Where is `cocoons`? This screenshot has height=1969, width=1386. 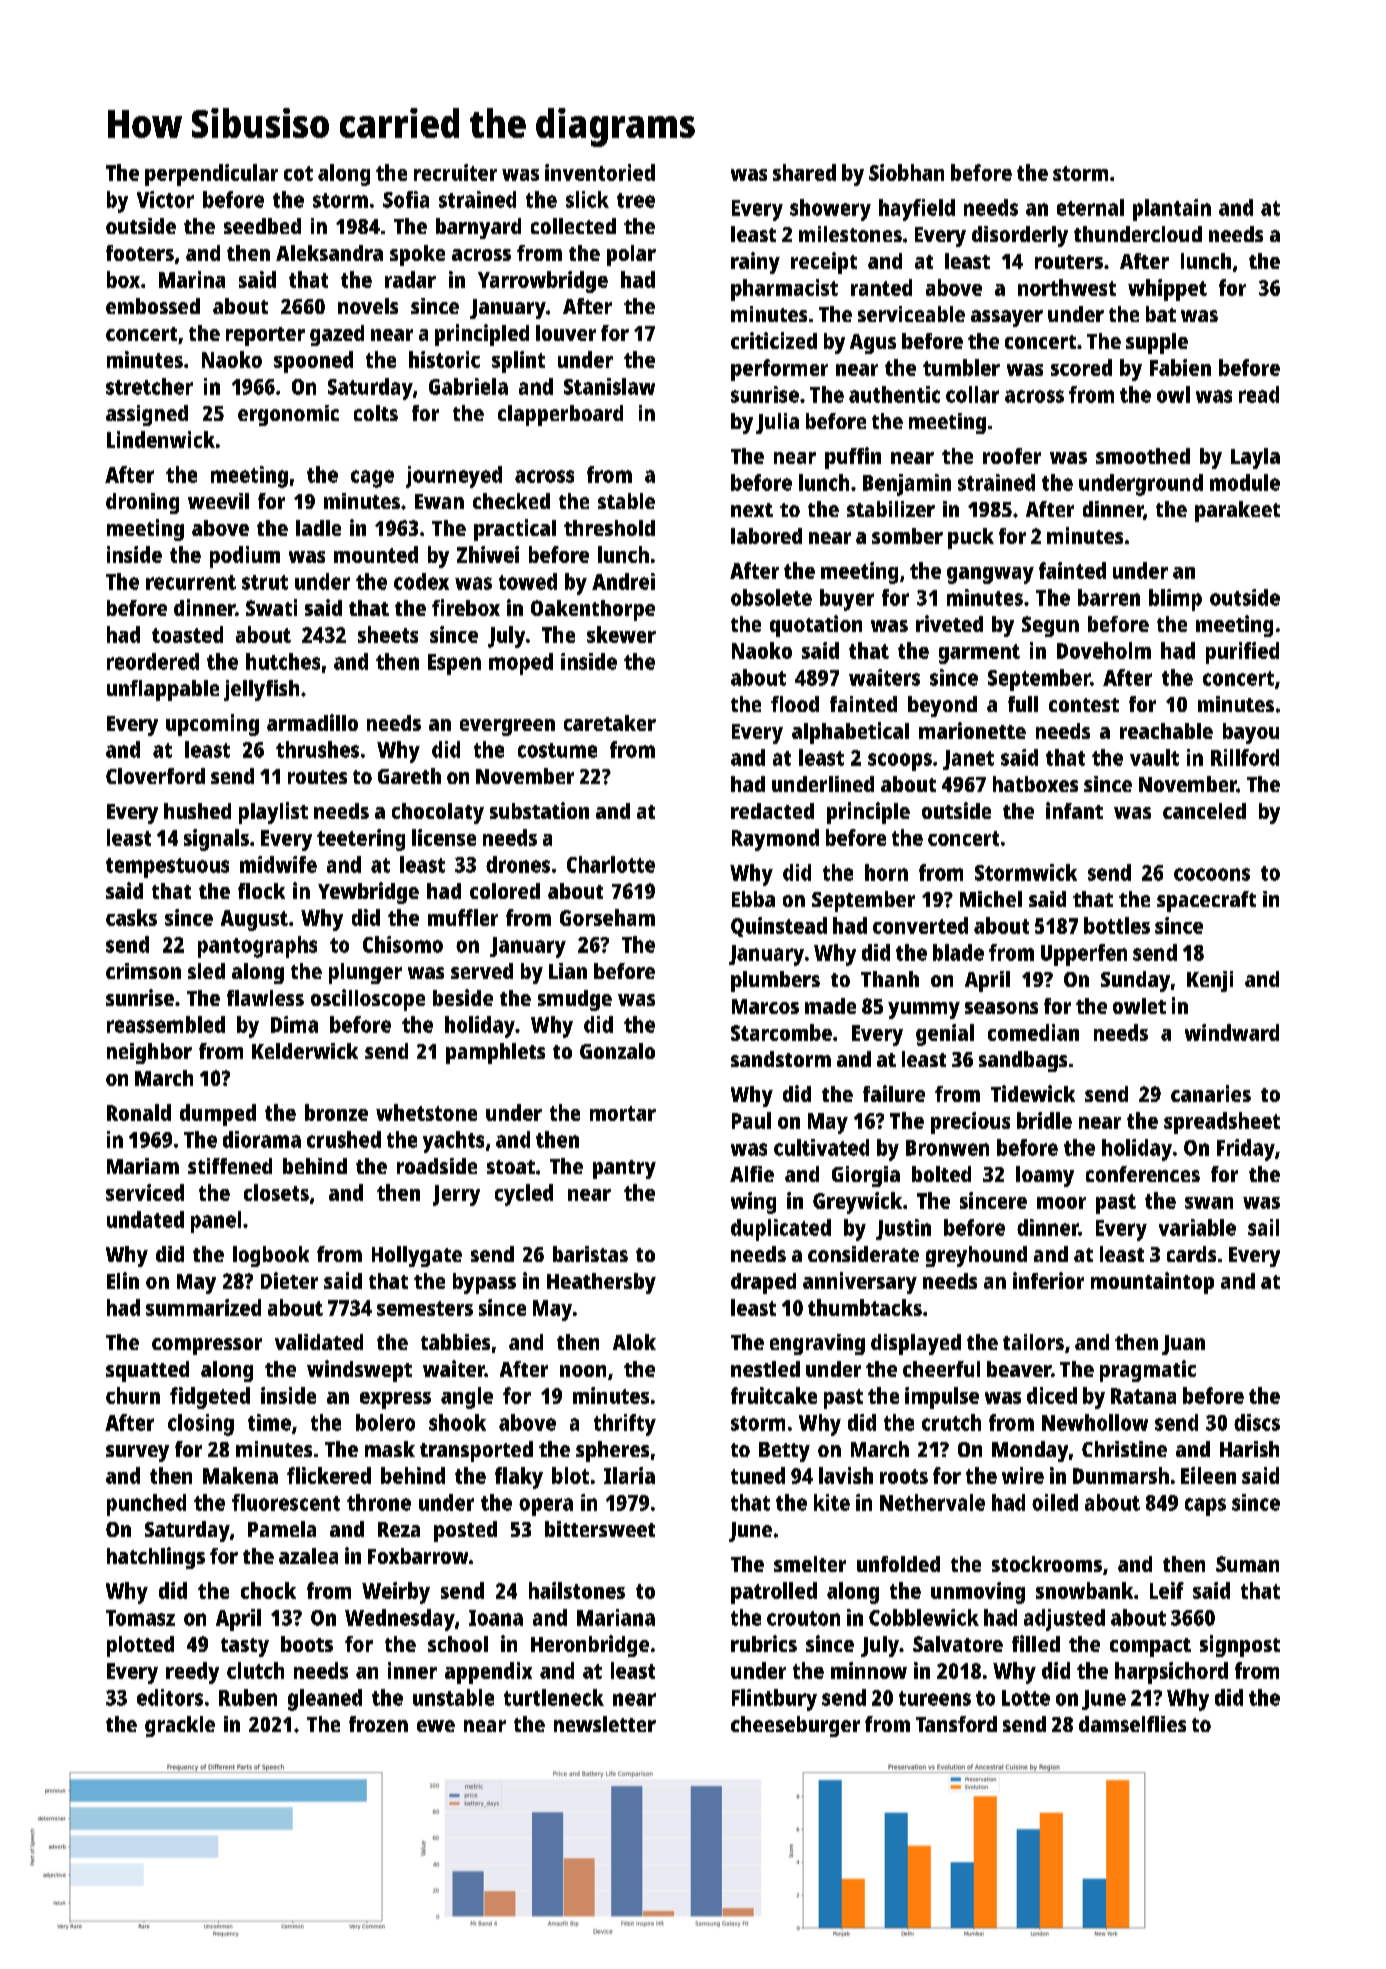 cocoons is located at coordinates (1212, 874).
